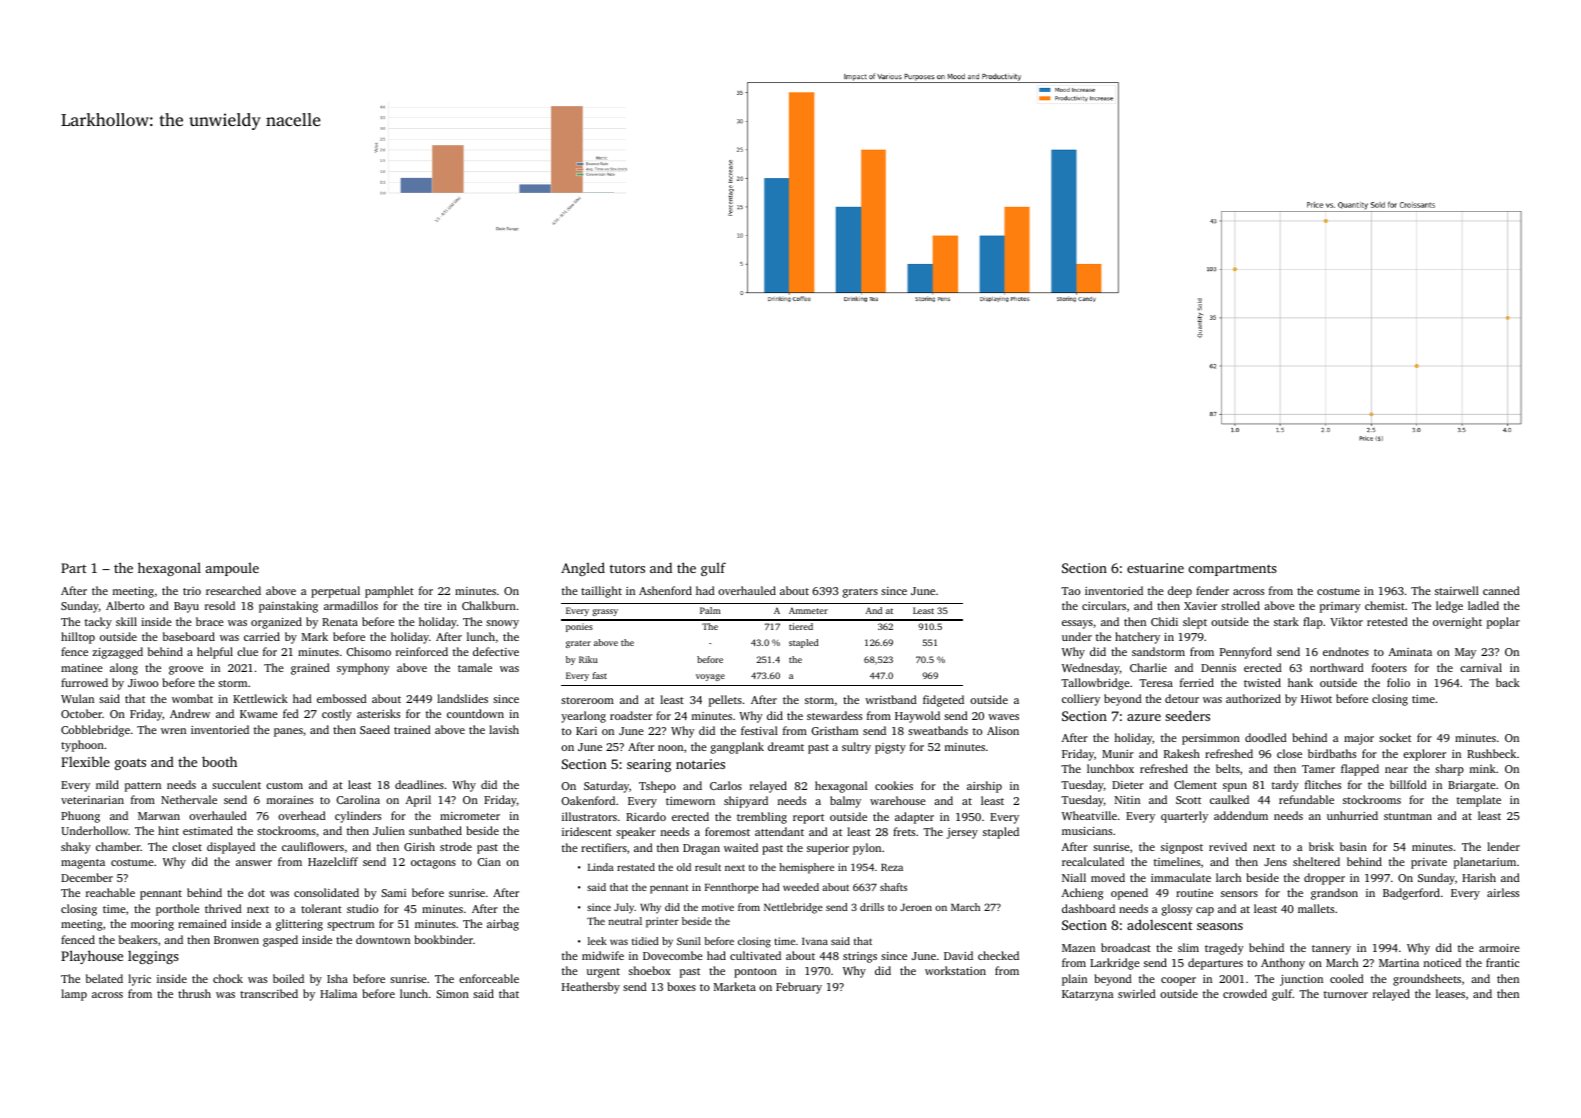 This image has width=1581, height=1118. I want to click on spectrum, so click(350, 926).
